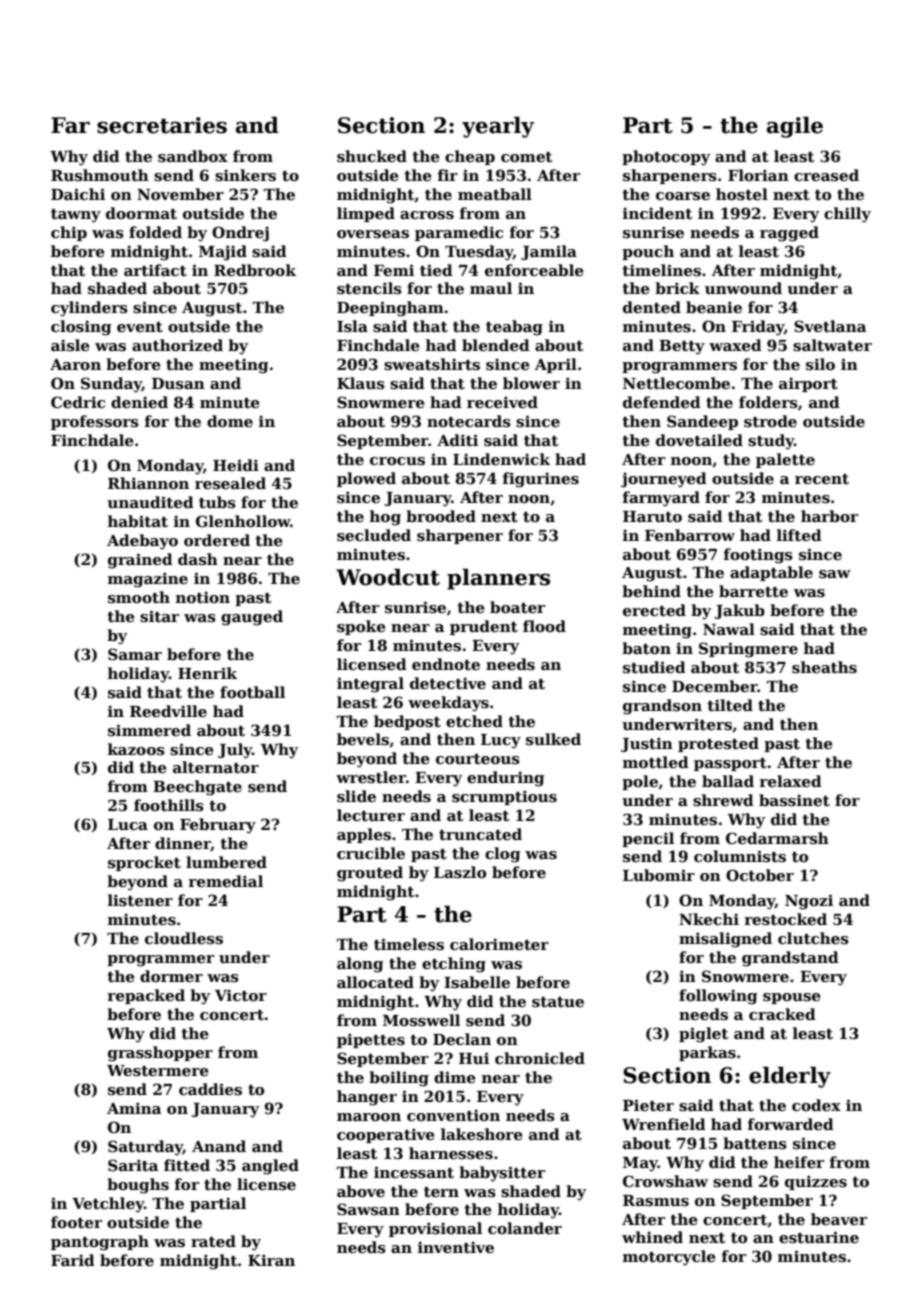 Image resolution: width=924 pixels, height=1308 pixels. What do you see at coordinates (527, 157) in the page?
I see `comet` at bounding box center [527, 157].
